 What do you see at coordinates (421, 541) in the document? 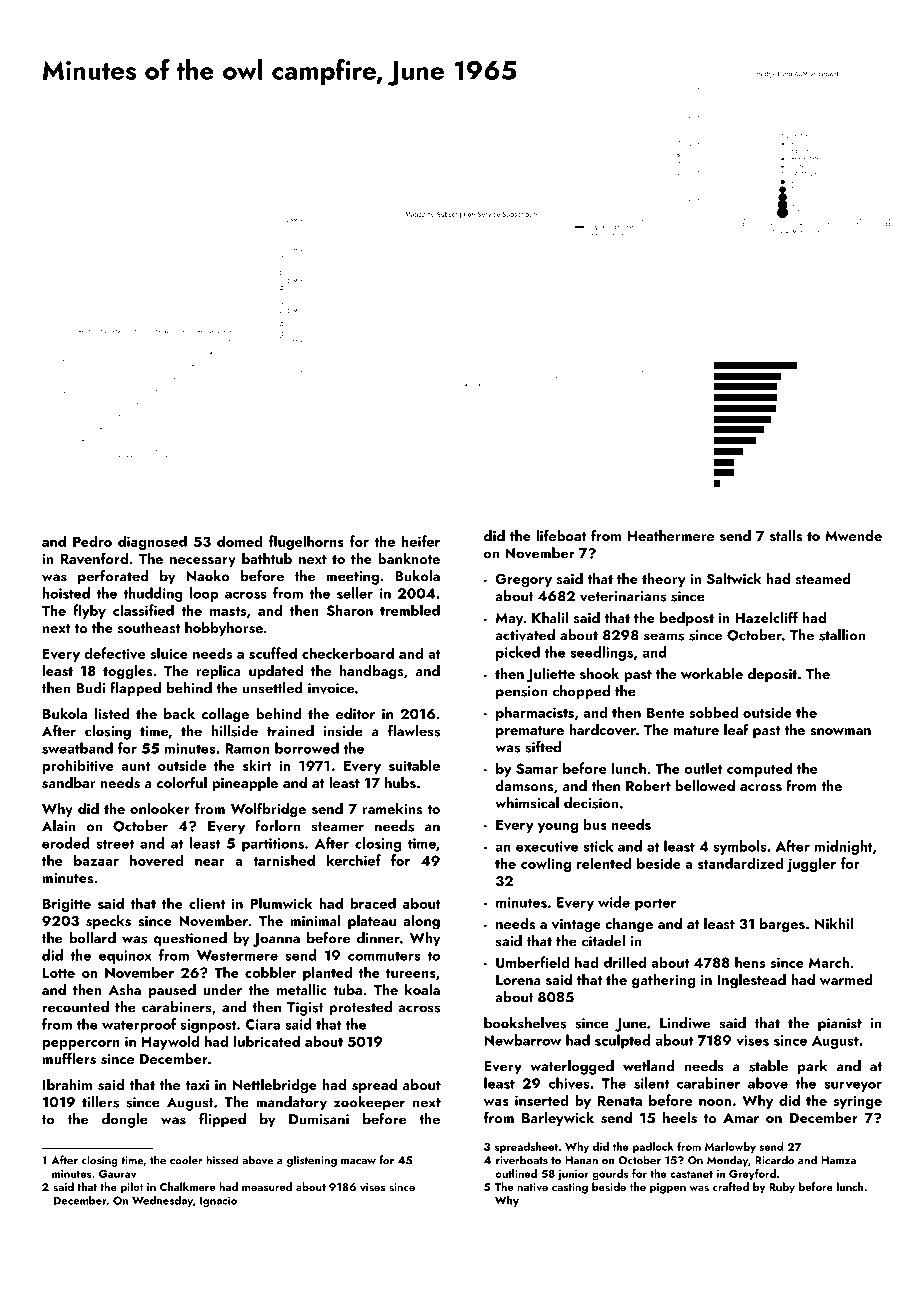
I see `heifer` at bounding box center [421, 541].
